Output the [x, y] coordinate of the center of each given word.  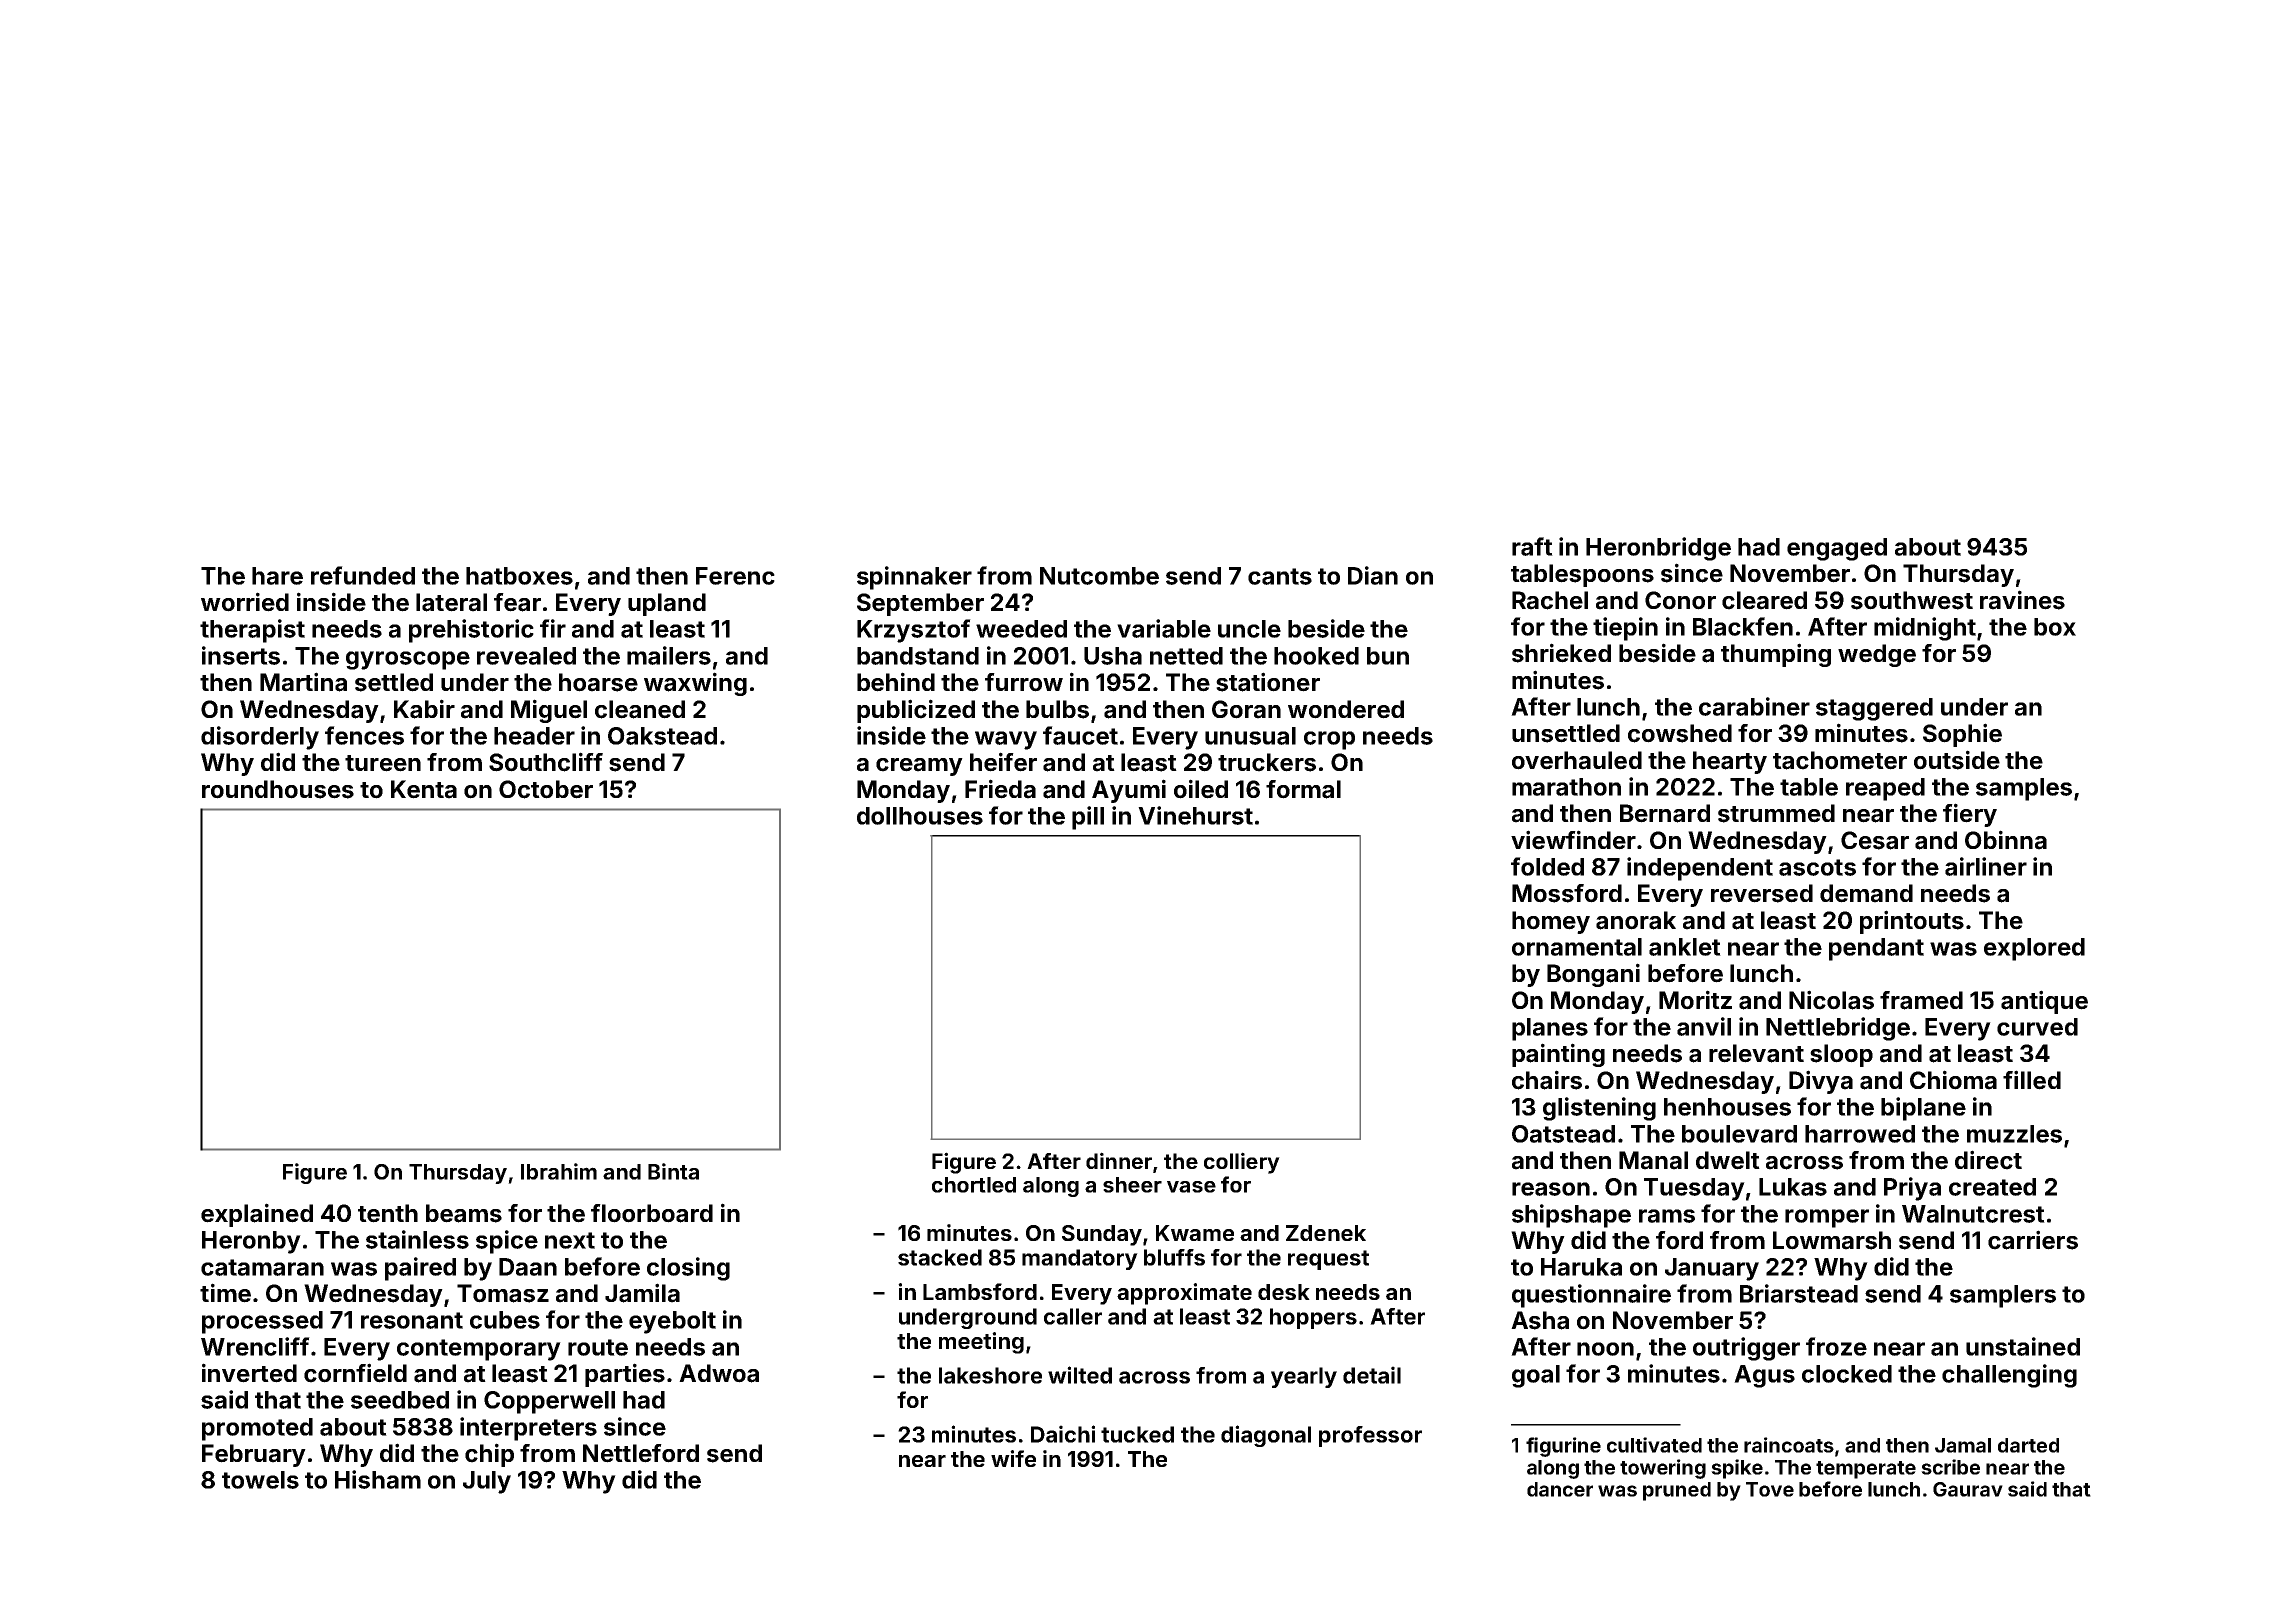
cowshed [1680, 733]
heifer [1003, 762]
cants [1280, 576]
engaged [1837, 549]
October [546, 789]
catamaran [262, 1267]
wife [1013, 1458]
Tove [1770, 1489]
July [487, 1482]
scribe [1950, 1467]
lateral [451, 602]
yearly [1304, 1377]
